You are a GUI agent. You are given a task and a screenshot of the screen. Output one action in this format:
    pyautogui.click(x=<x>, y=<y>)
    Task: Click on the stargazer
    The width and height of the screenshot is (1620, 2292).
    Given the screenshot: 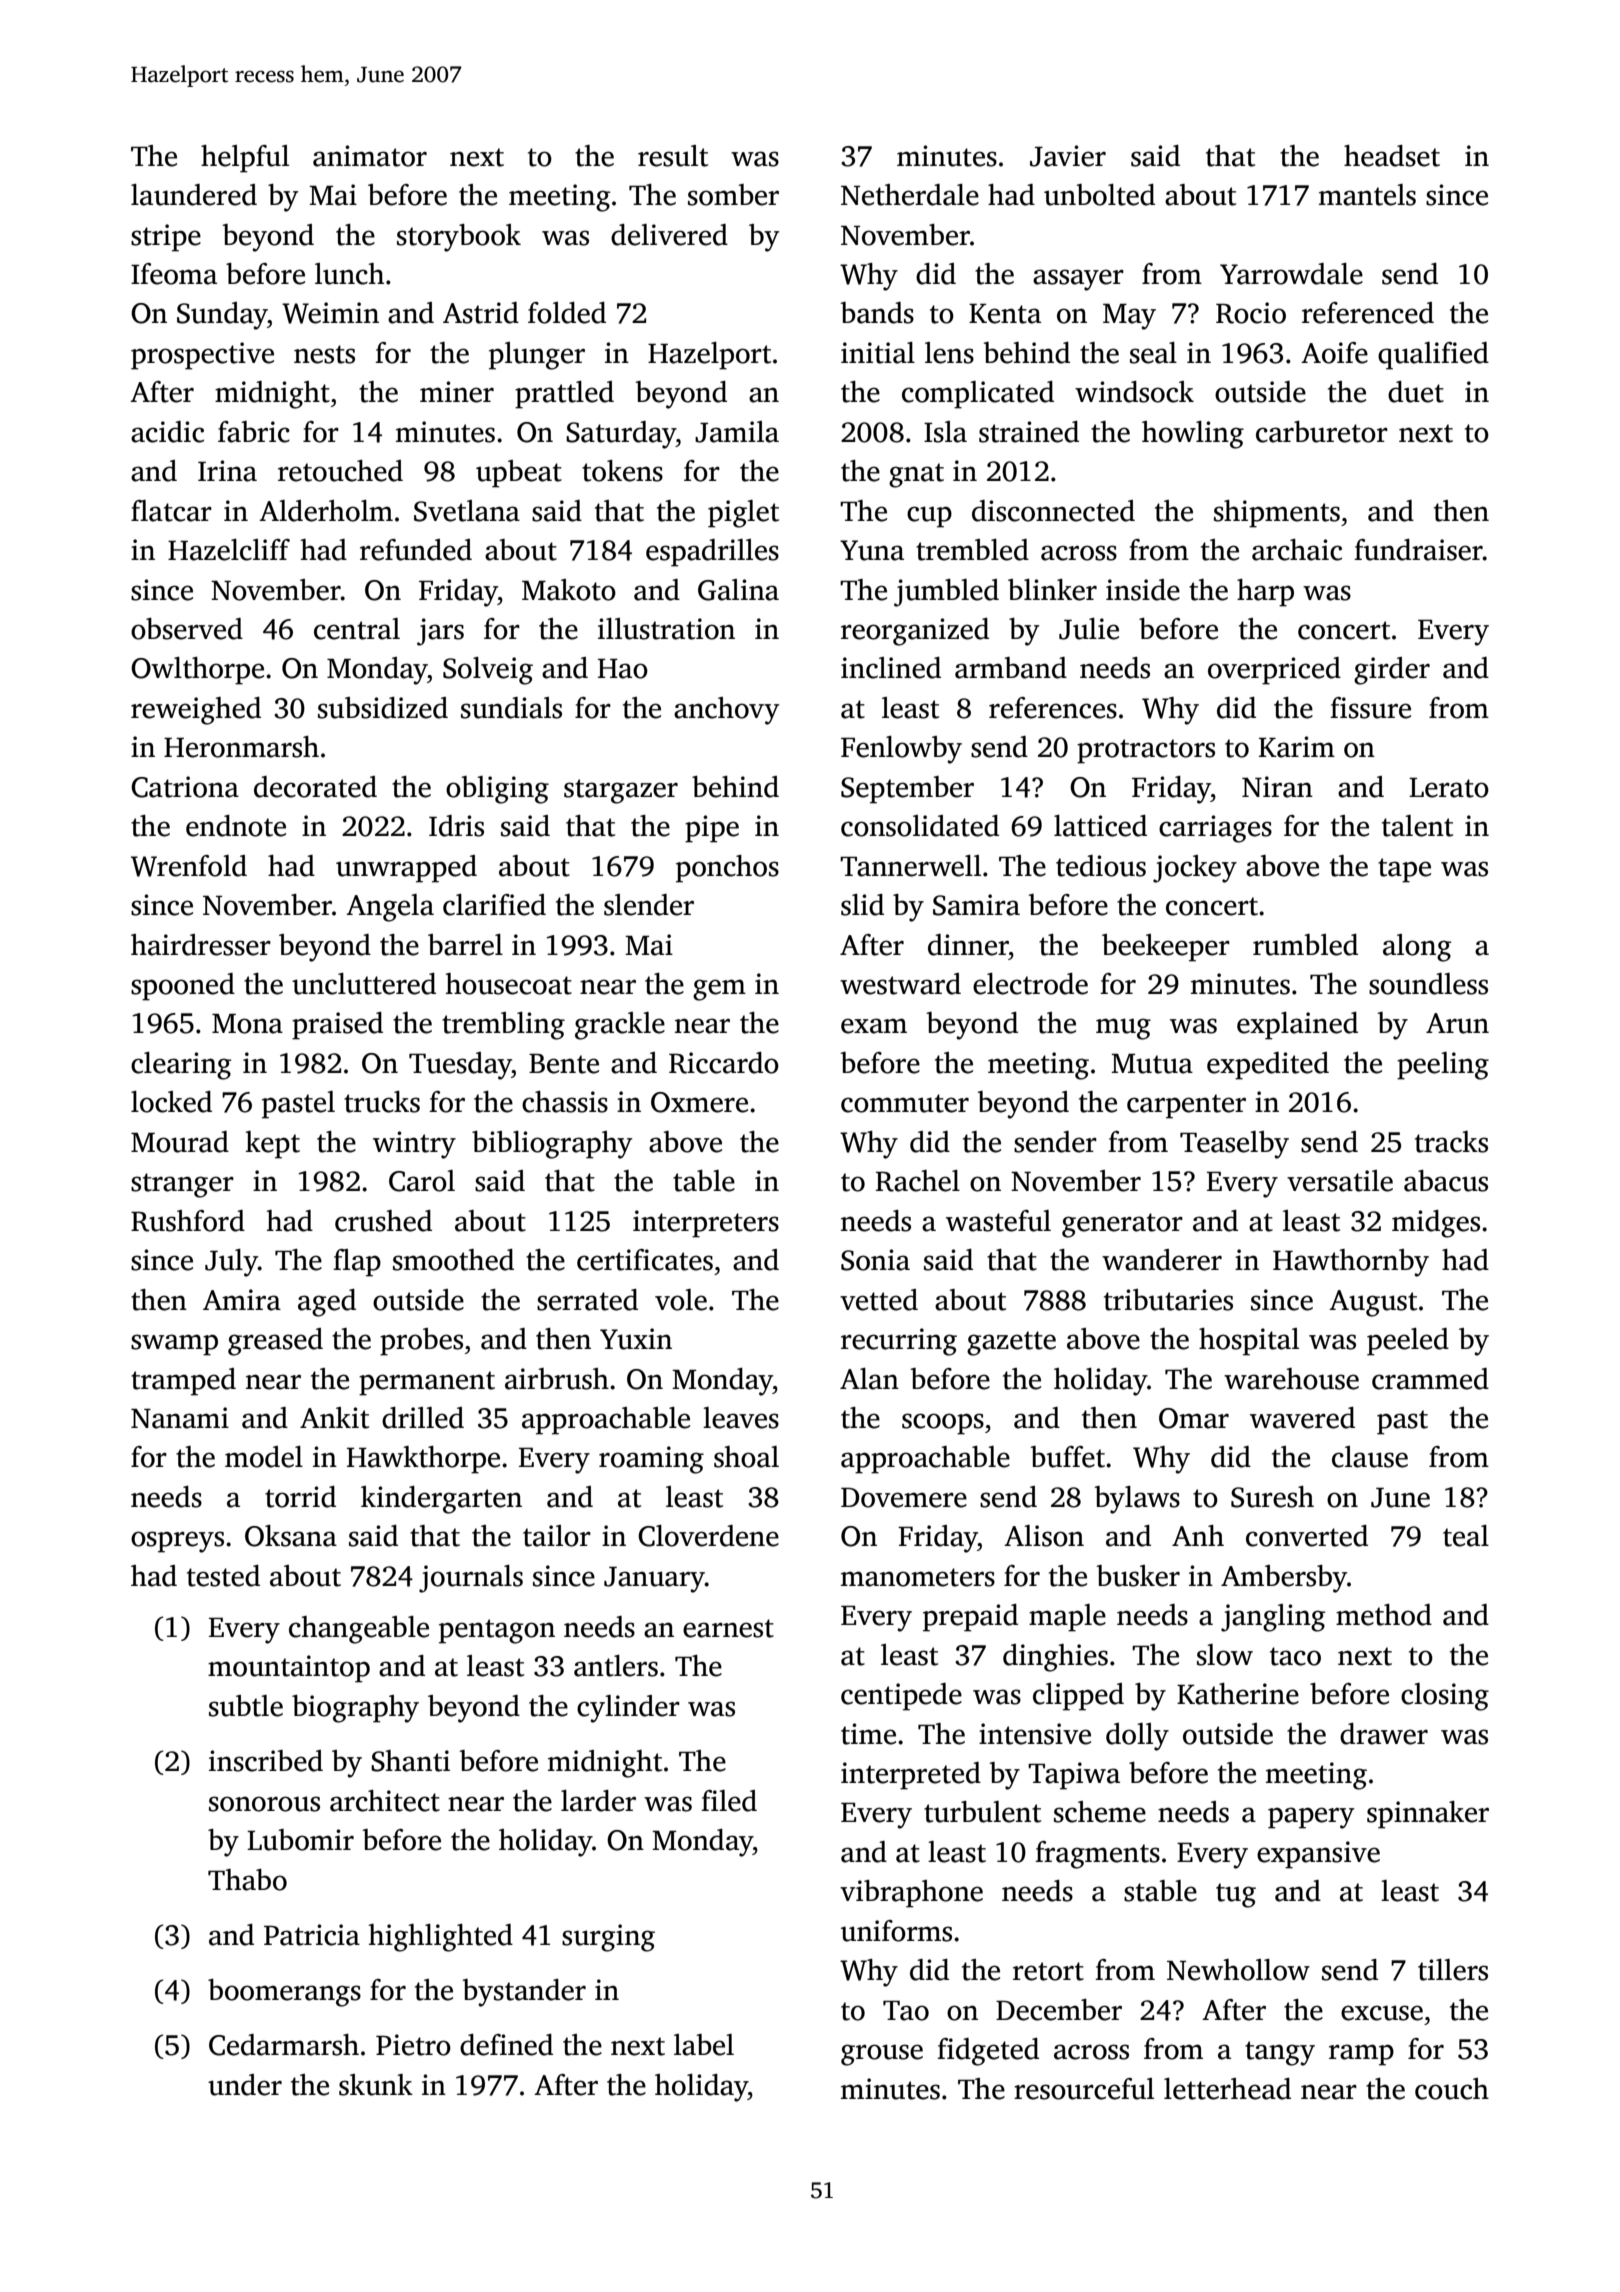 What is the action you would take?
    pyautogui.click(x=621, y=791)
